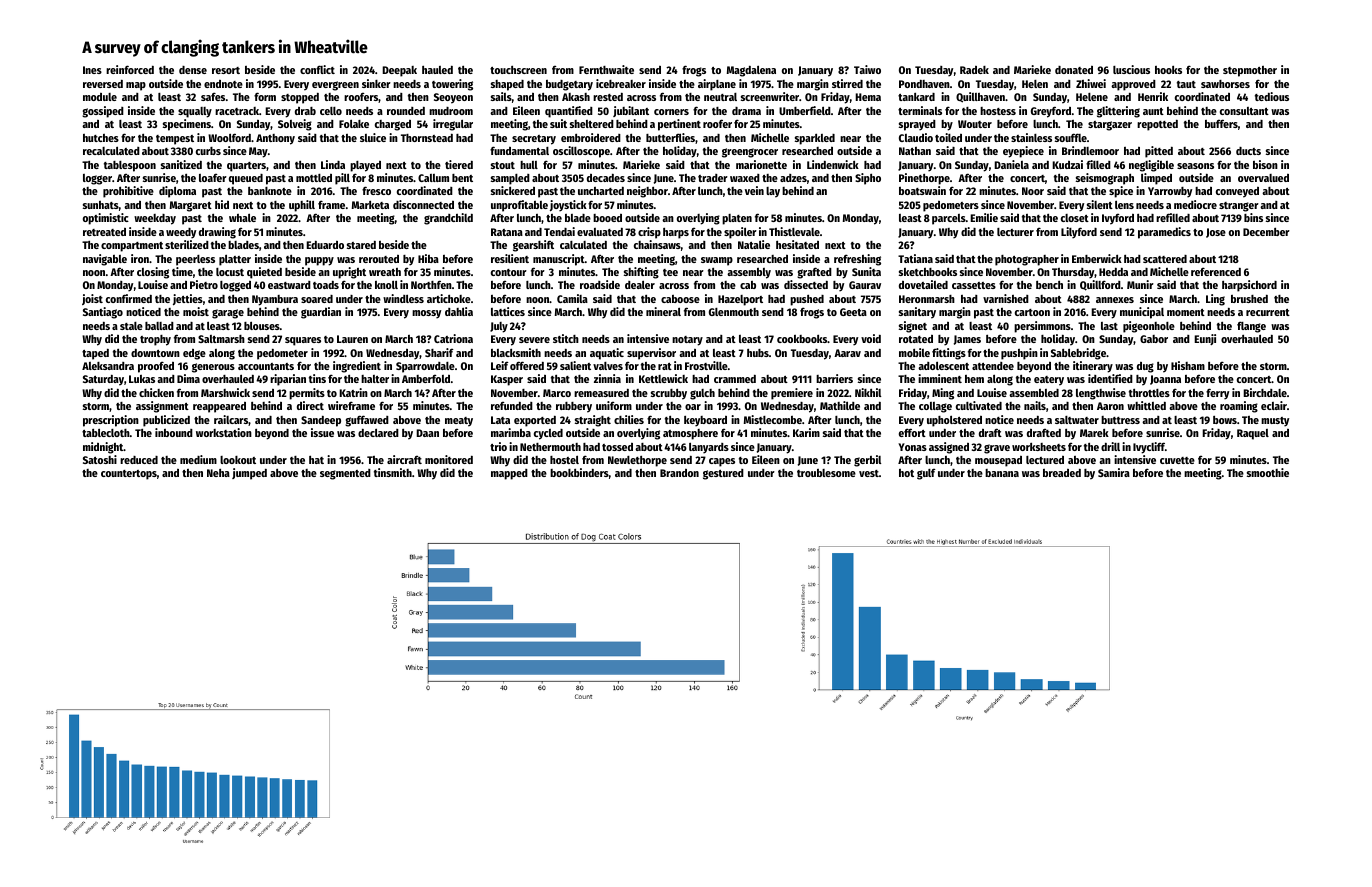  I want to click on Satoshi, so click(100, 459).
